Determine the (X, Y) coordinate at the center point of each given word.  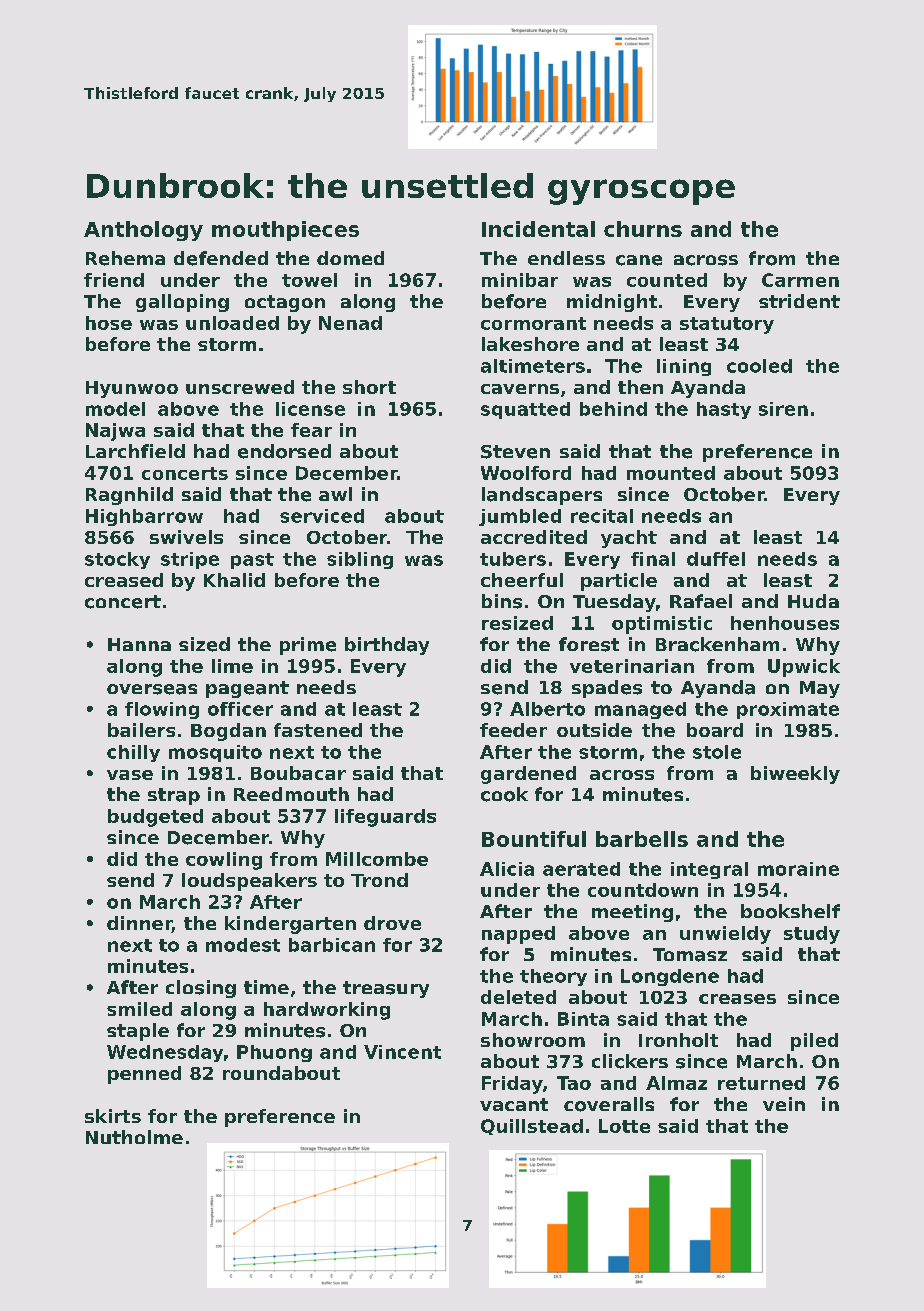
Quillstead (532, 1127)
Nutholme (134, 1137)
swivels (186, 537)
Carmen (800, 280)
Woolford (526, 473)
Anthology (143, 231)
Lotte (624, 1126)
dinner (139, 924)
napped (518, 935)
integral (709, 870)
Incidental (538, 229)
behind (613, 409)
